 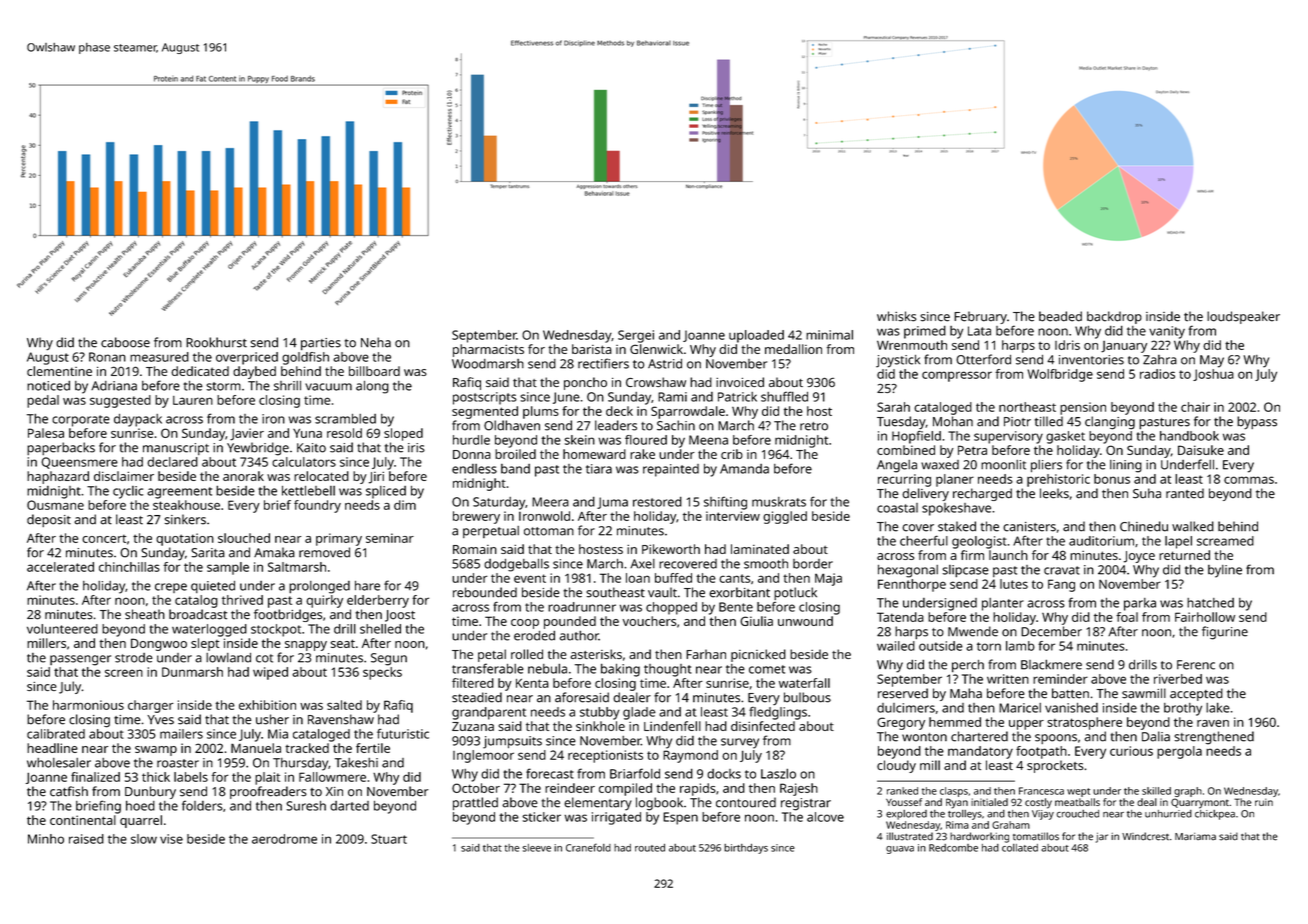 I want to click on headline, so click(x=52, y=748).
